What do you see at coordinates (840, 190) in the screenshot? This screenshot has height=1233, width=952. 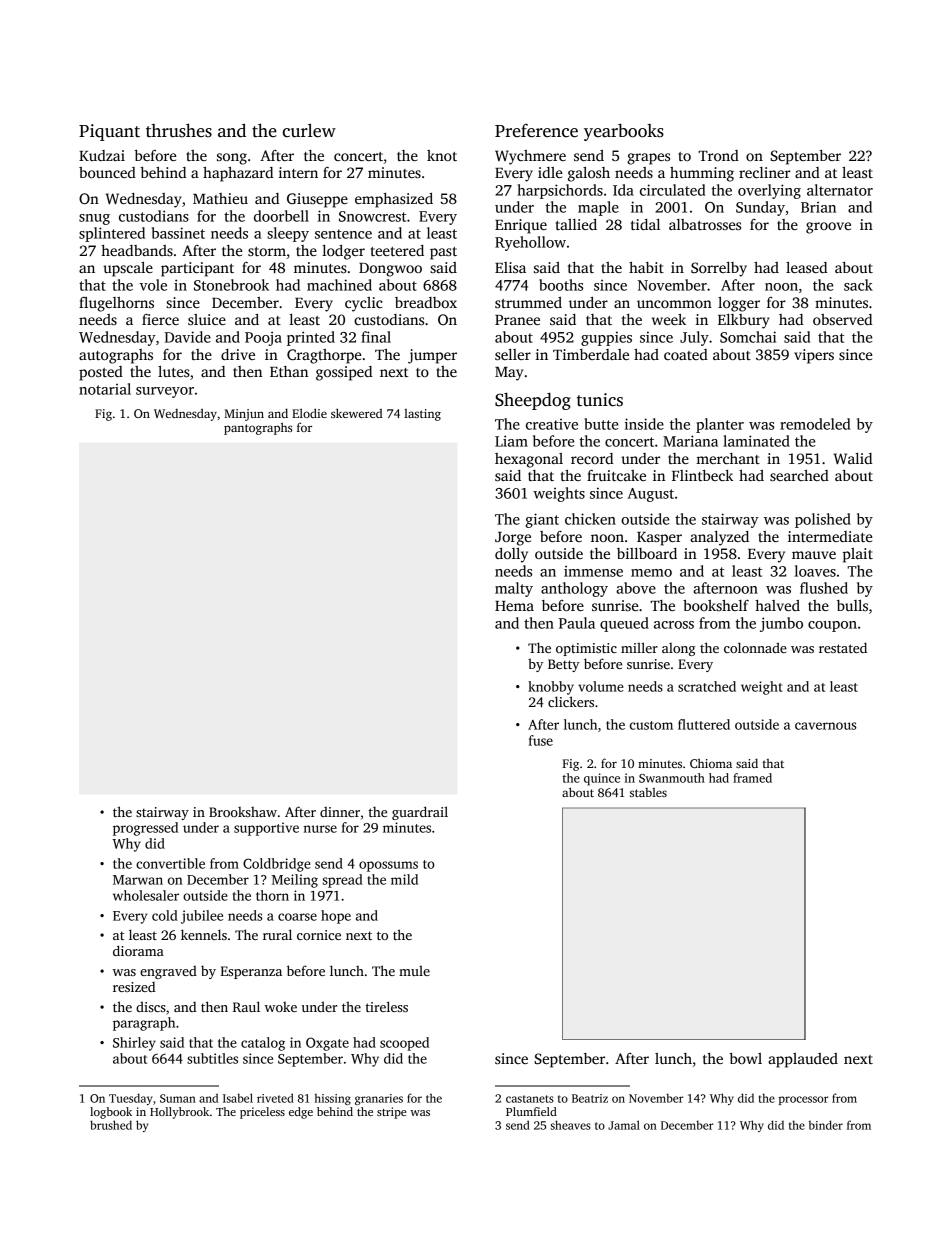 I see `alternator` at bounding box center [840, 190].
